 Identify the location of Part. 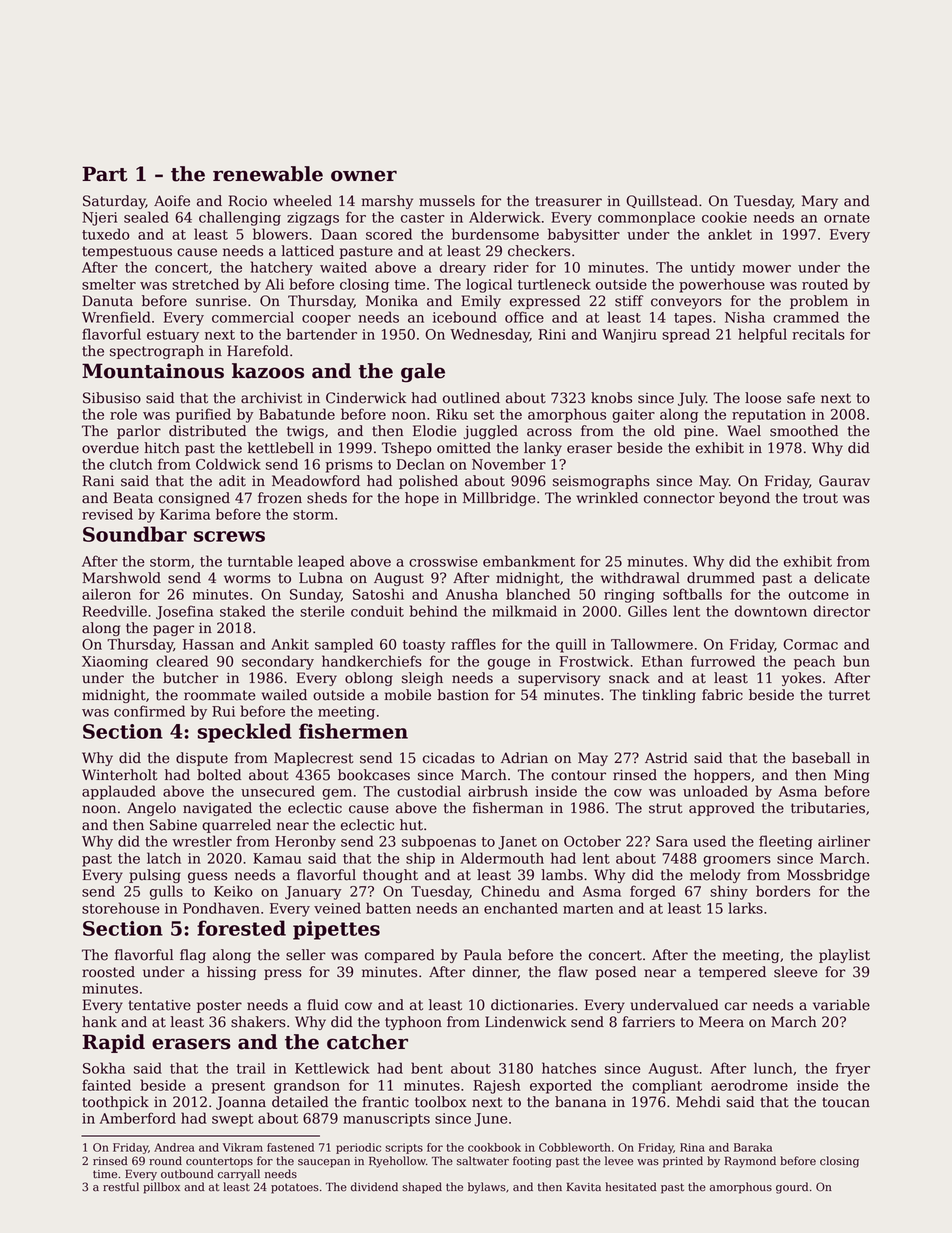
(104, 174).
